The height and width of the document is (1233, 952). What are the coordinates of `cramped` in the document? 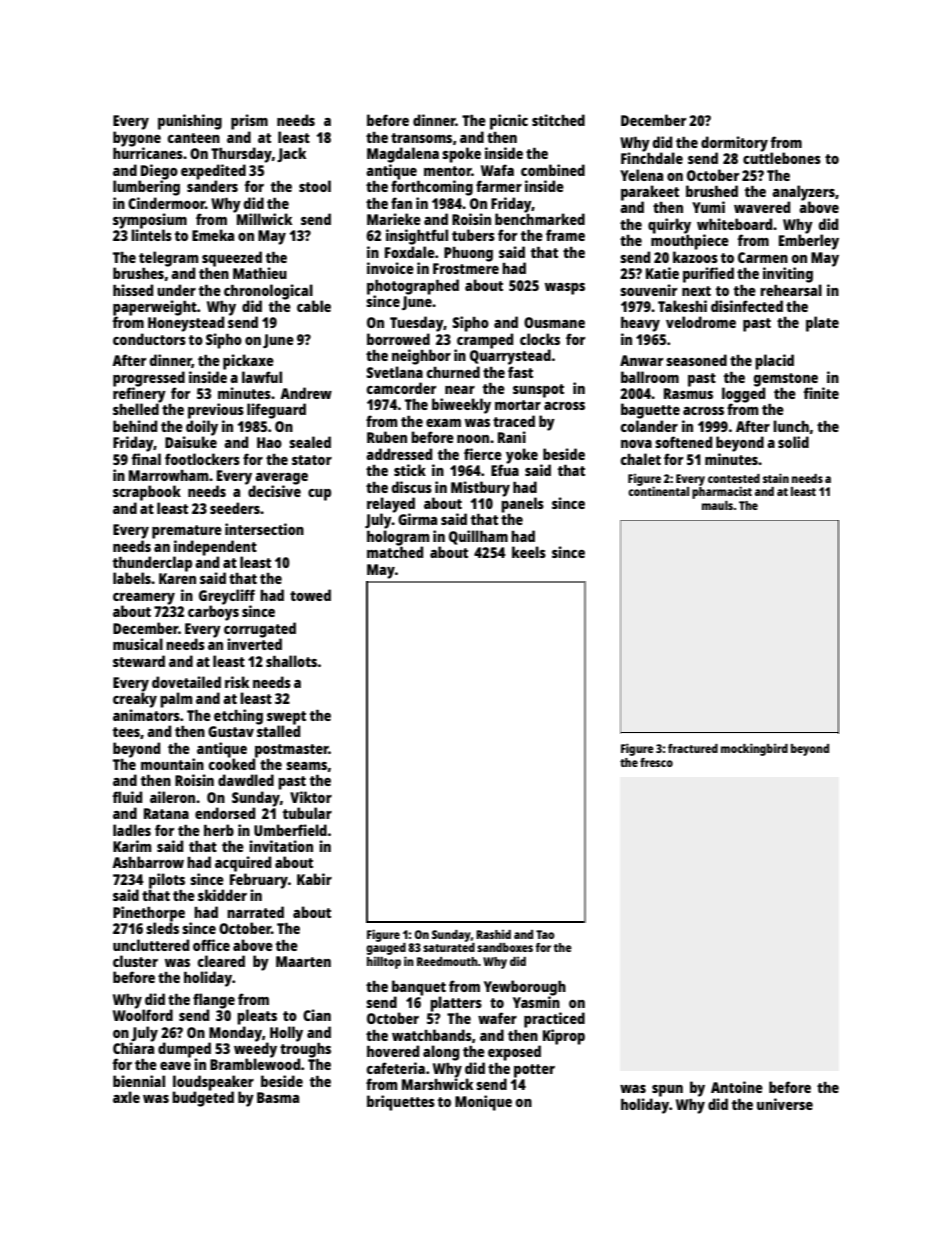 It's located at (485, 341).
